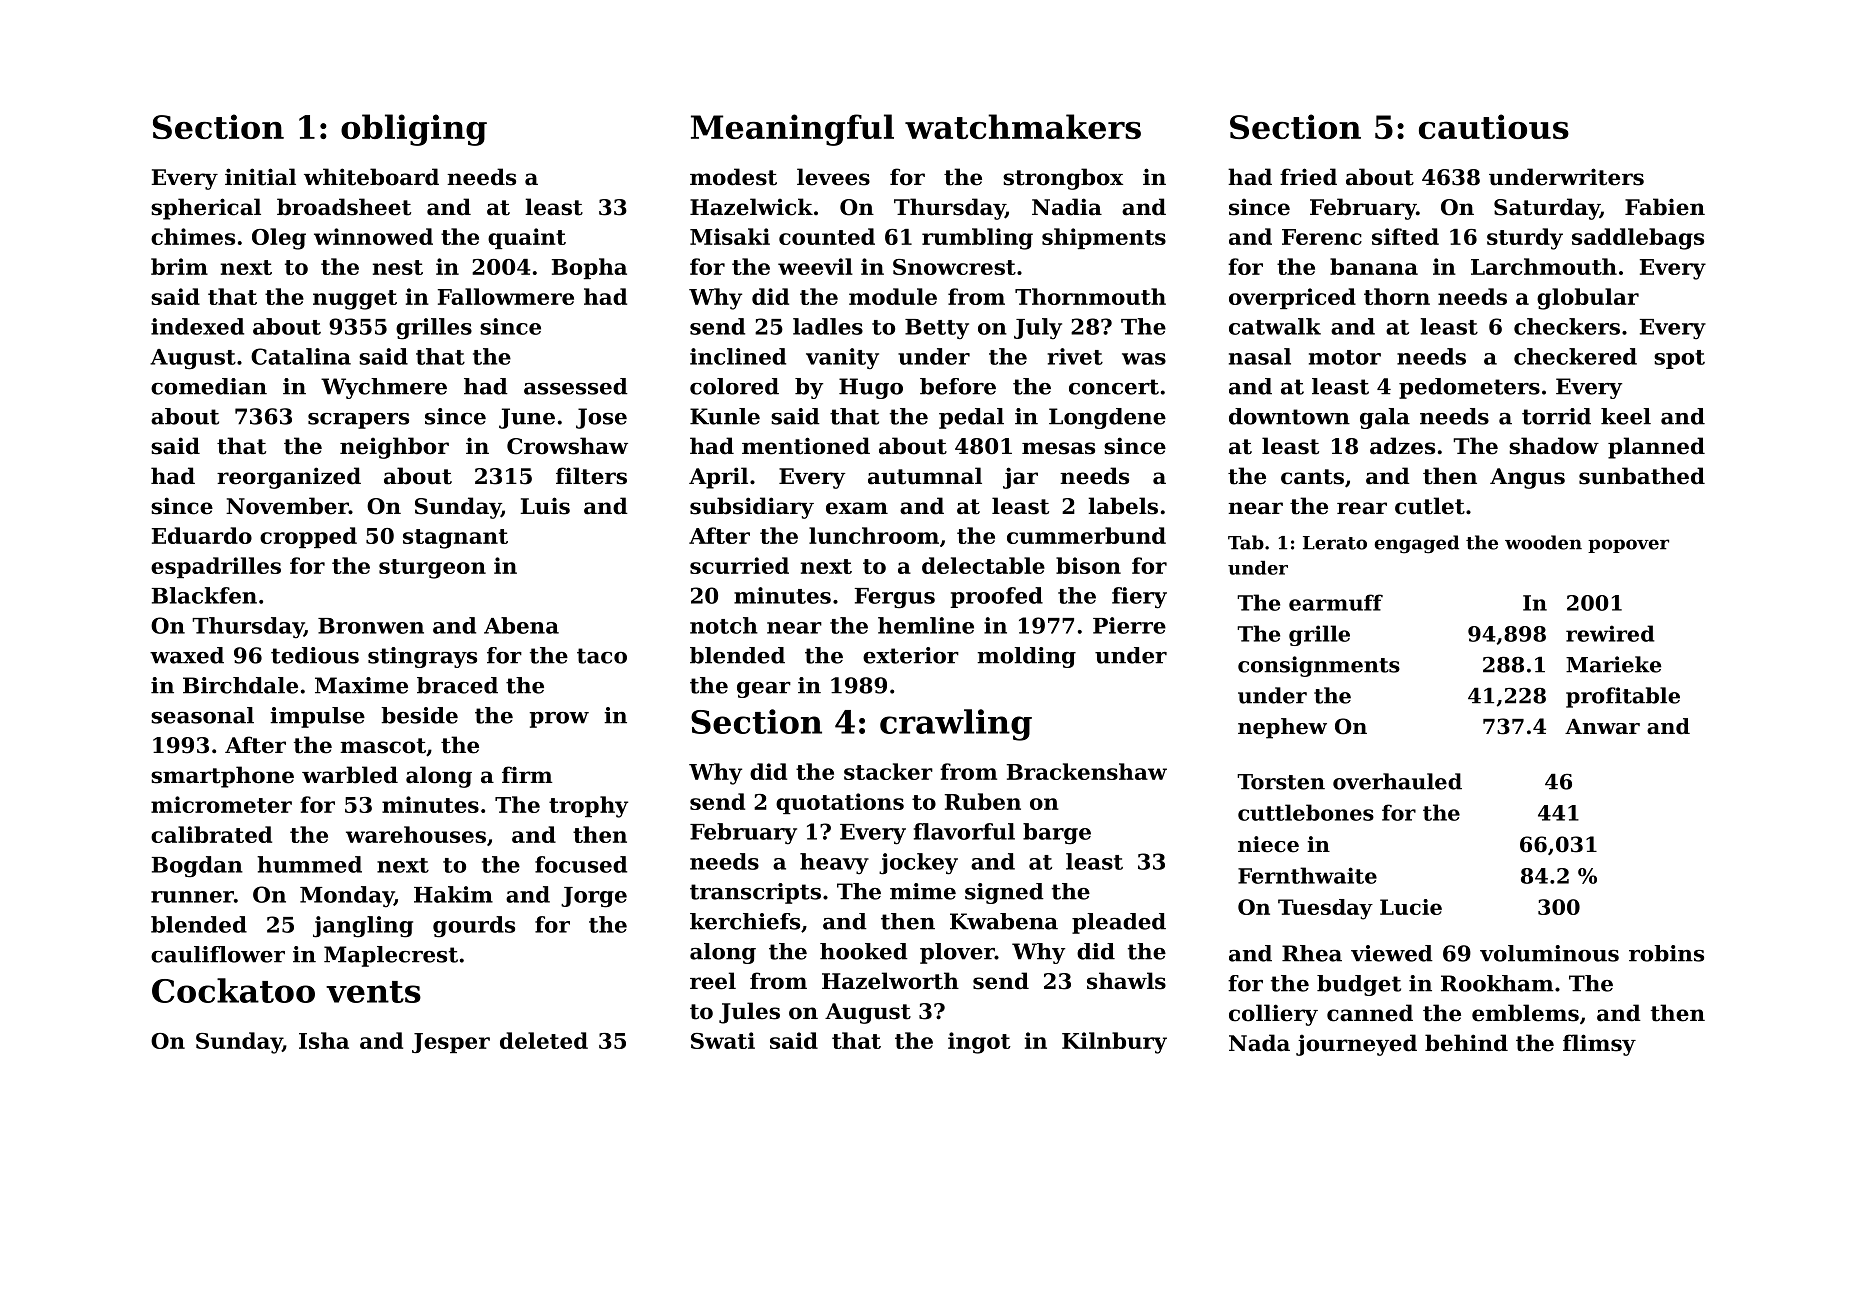  I want to click on quaint, so click(527, 238).
